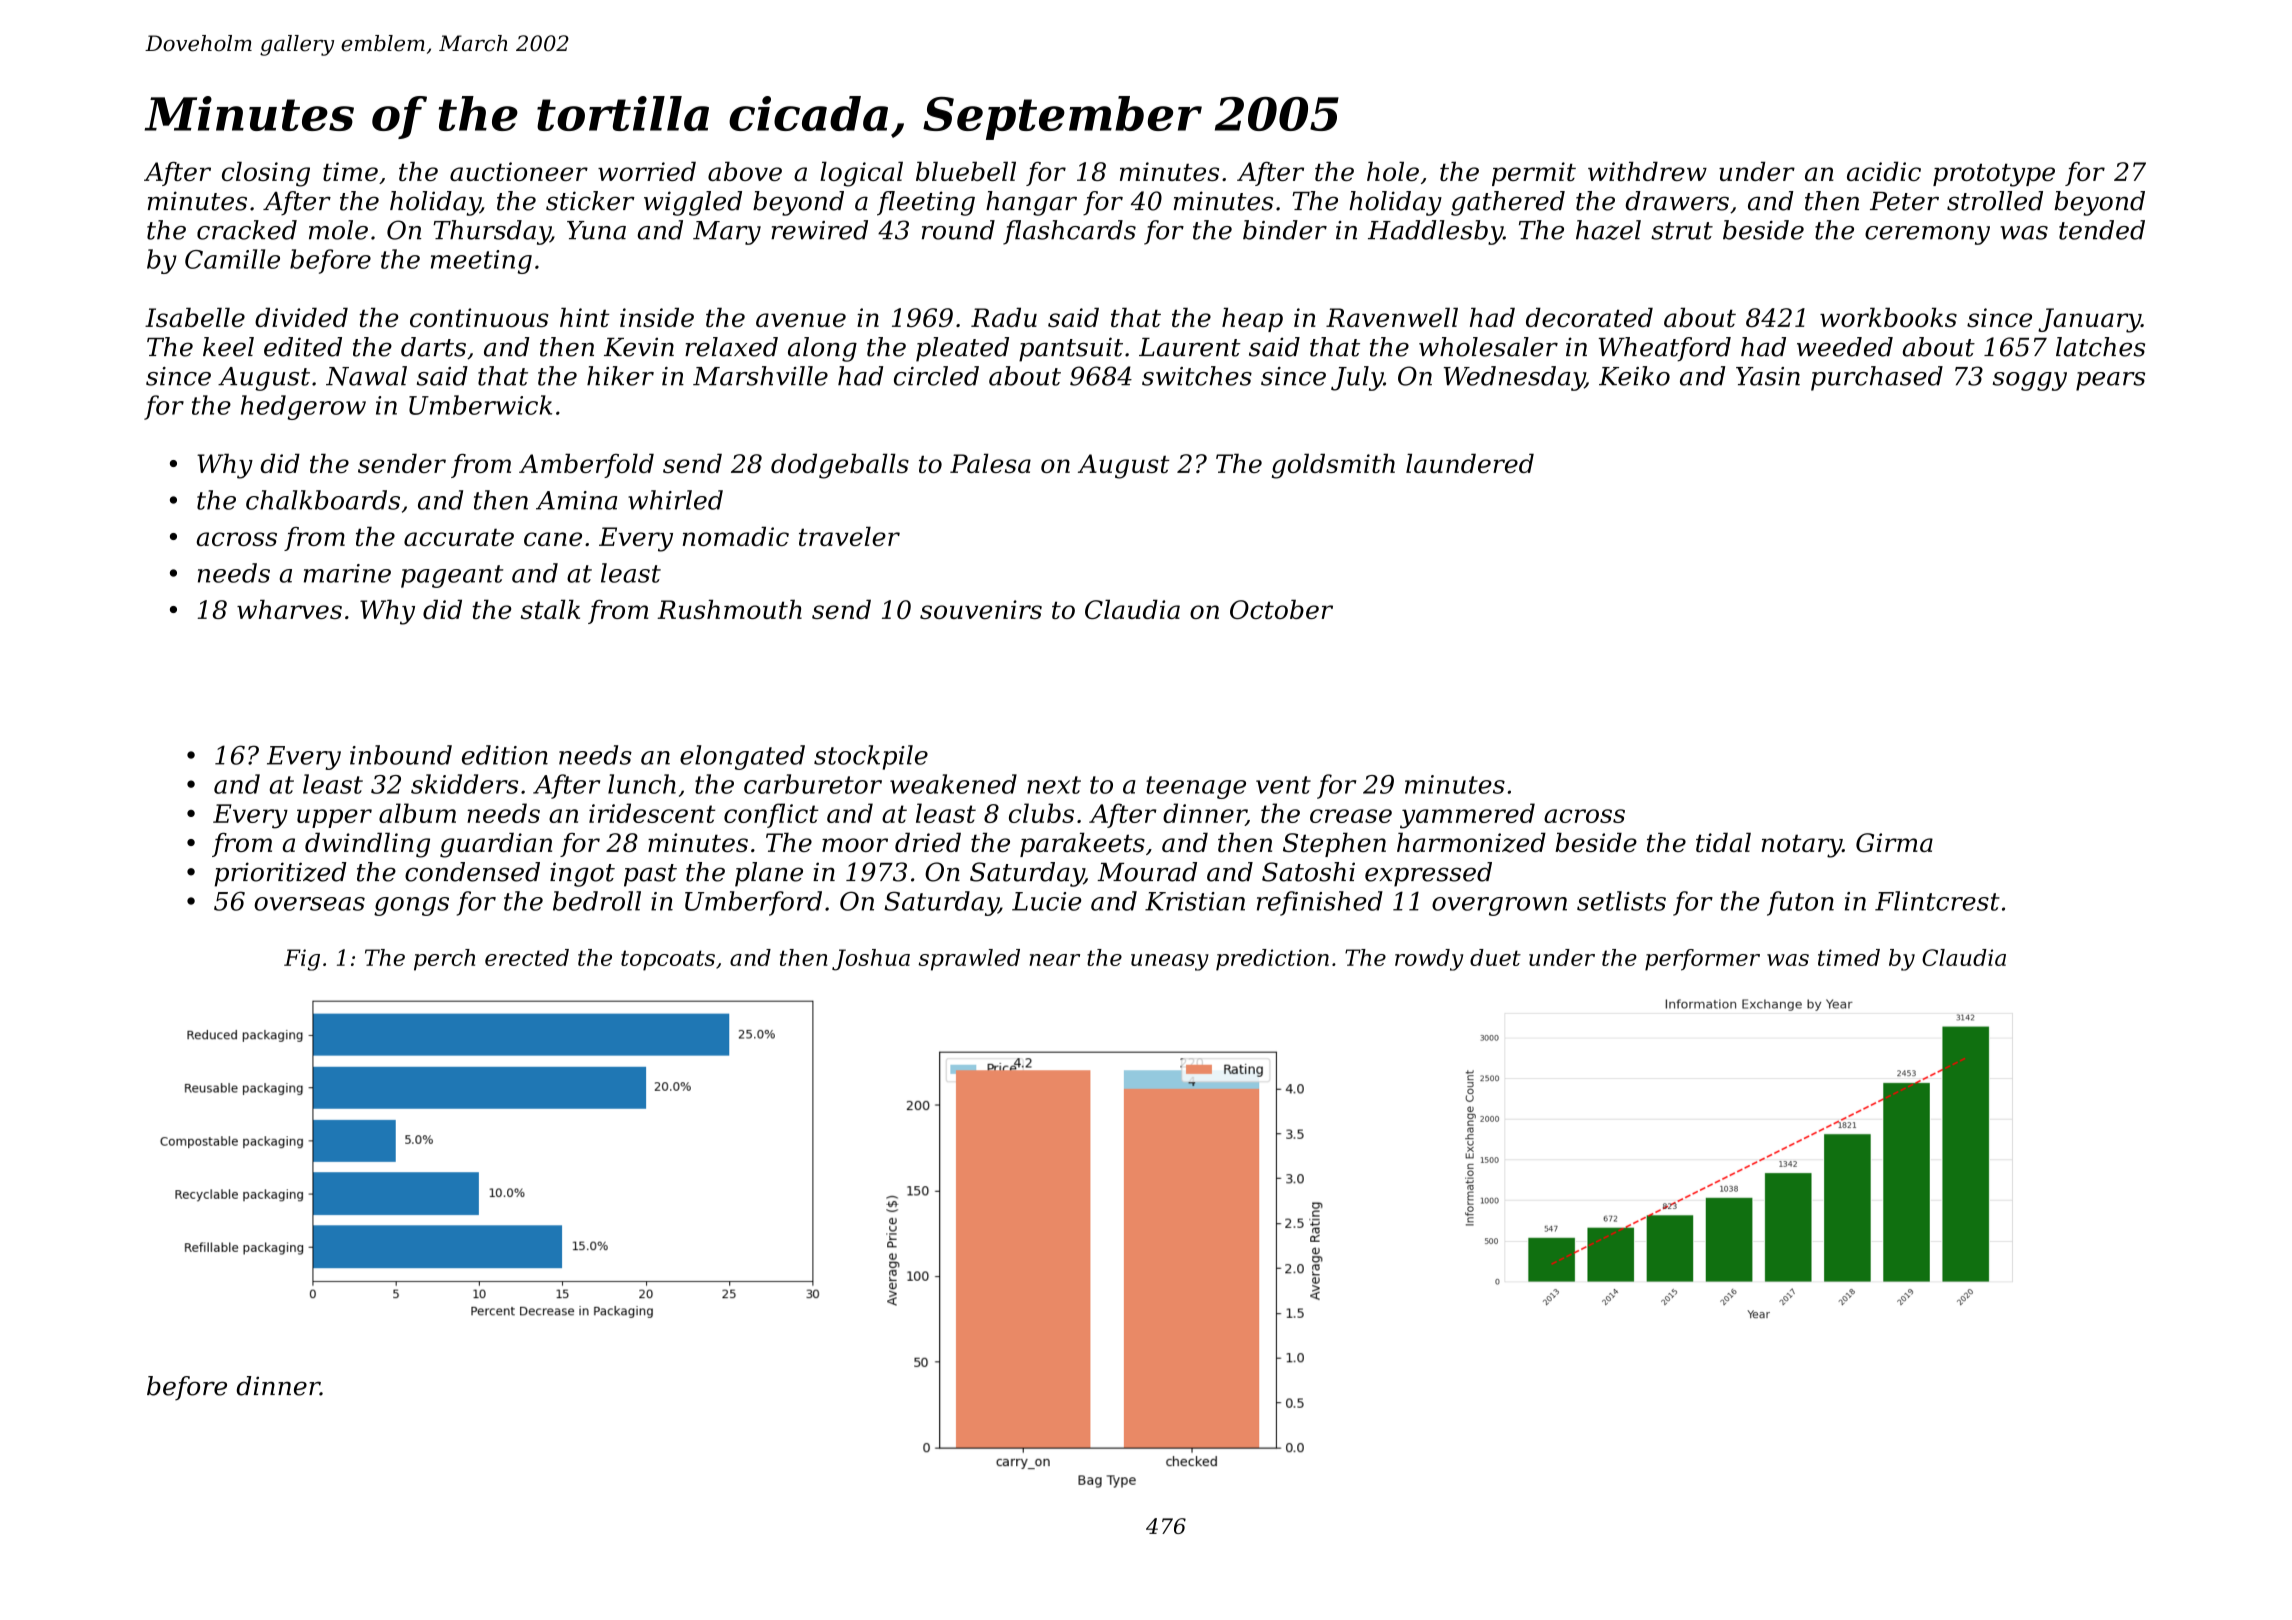 This screenshot has height=1620, width=2292. What do you see at coordinates (1534, 174) in the screenshot?
I see `permit` at bounding box center [1534, 174].
